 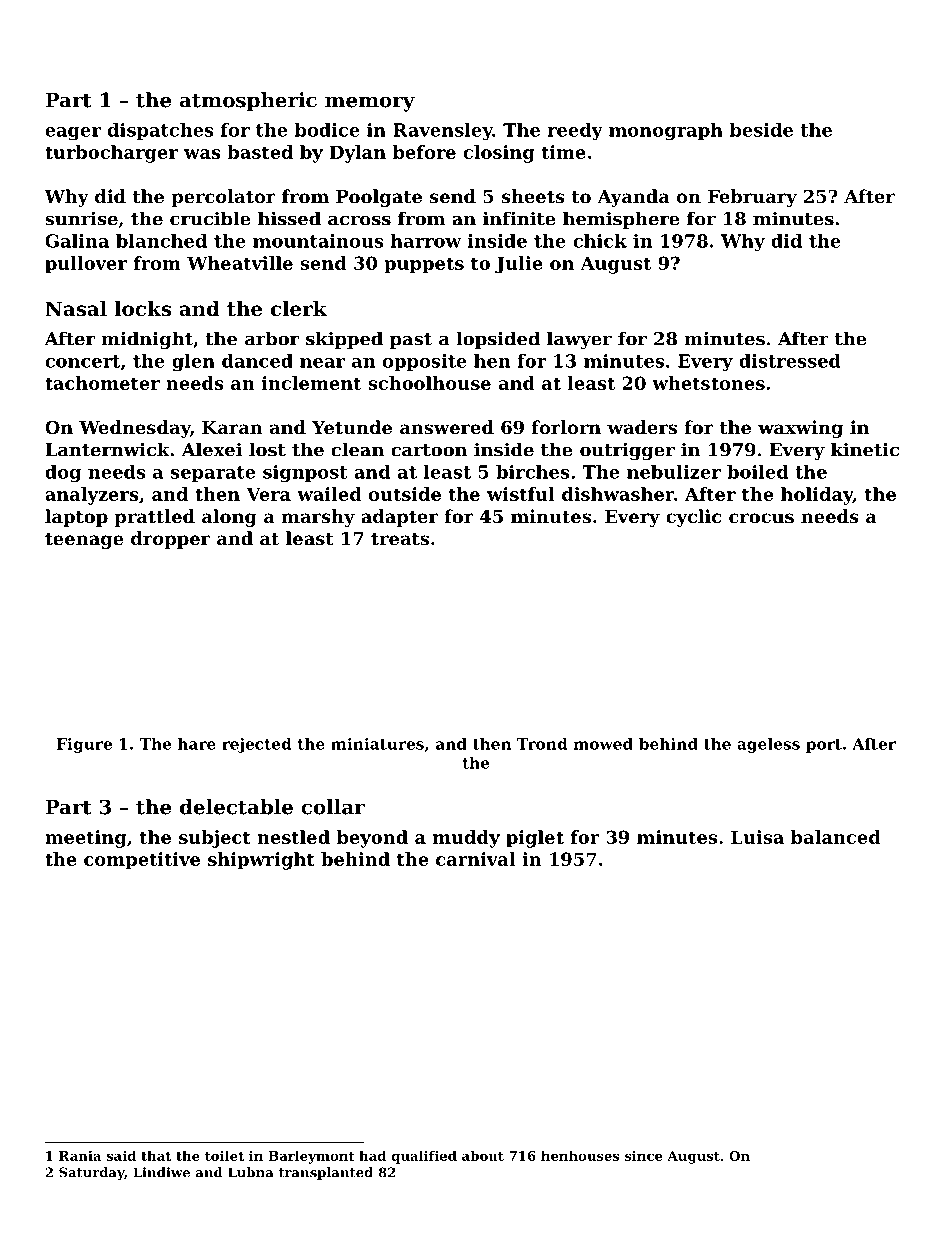 I want to click on piglet, so click(x=535, y=839).
